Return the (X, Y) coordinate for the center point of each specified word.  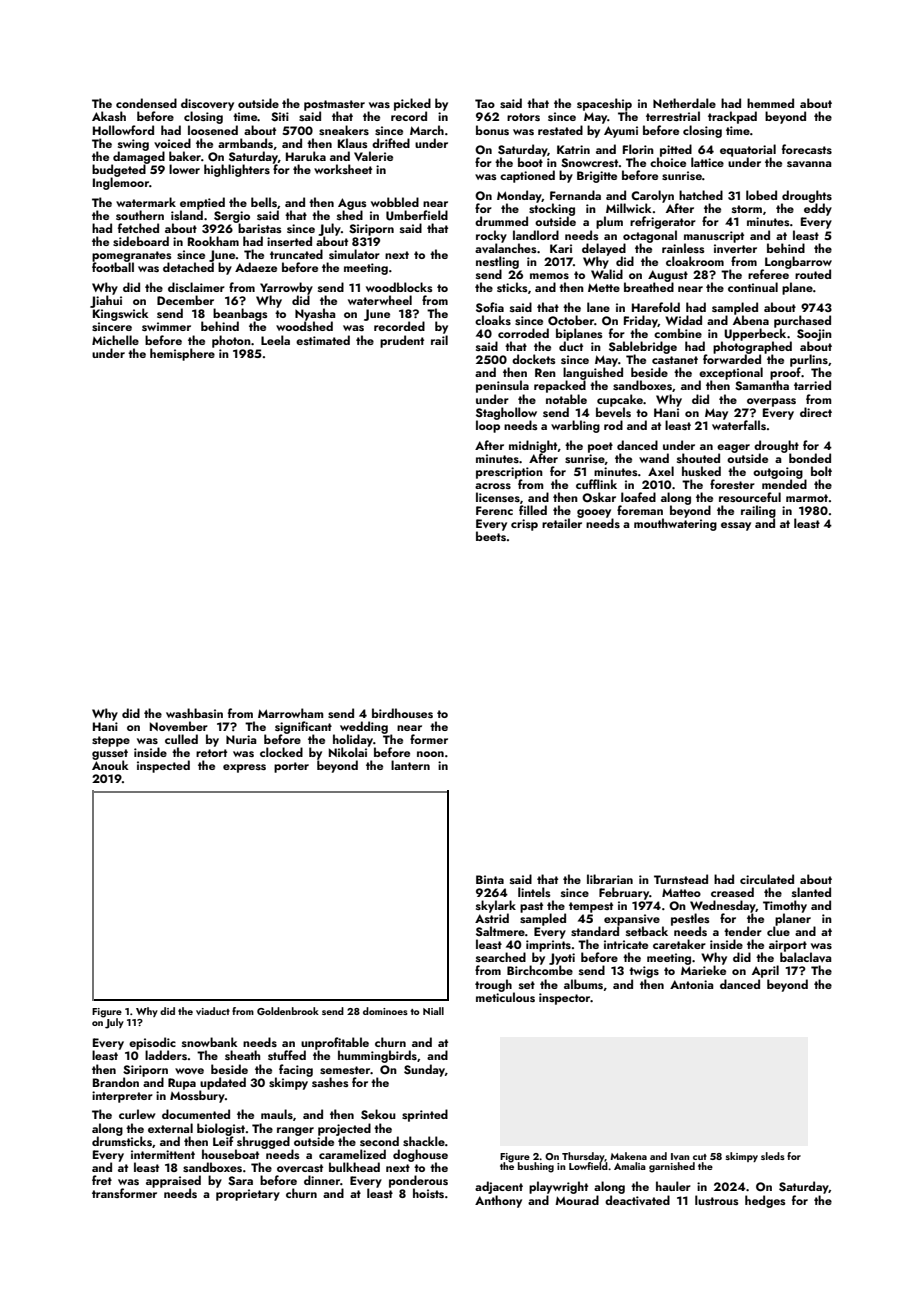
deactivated (637, 1200)
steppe (111, 741)
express (244, 768)
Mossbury (197, 1096)
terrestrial (673, 116)
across (493, 486)
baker (185, 156)
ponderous (418, 1181)
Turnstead (681, 879)
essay (736, 526)
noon (430, 754)
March (427, 130)
